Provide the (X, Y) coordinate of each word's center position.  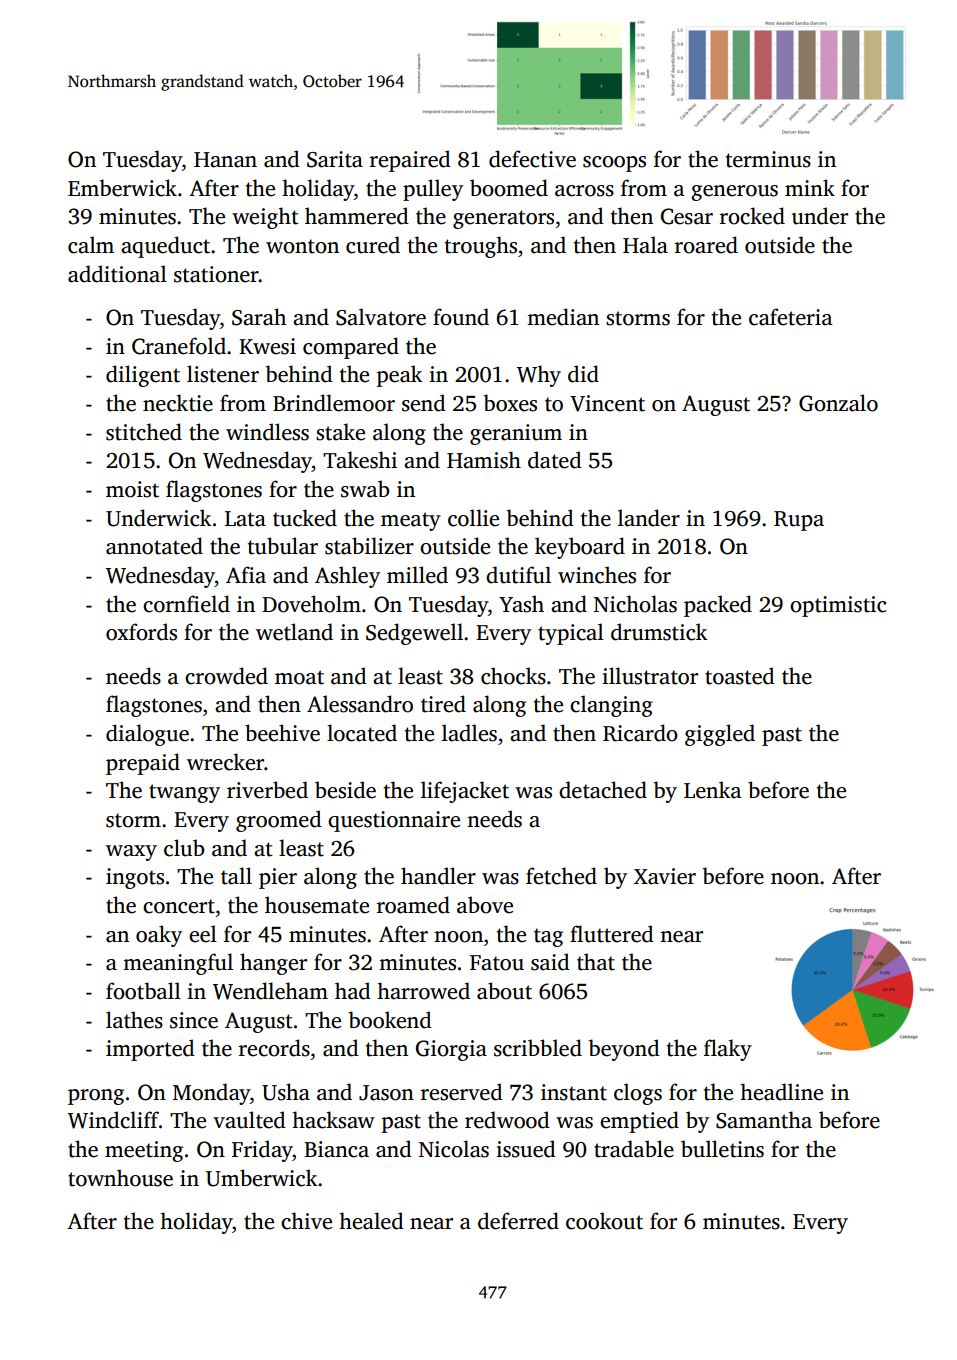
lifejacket (465, 792)
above (485, 905)
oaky (159, 936)
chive (306, 1221)
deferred (518, 1221)
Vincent (607, 403)
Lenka (713, 790)
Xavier (665, 876)
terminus (768, 159)
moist (132, 489)
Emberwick (122, 188)
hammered (357, 216)
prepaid (143, 764)
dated (555, 460)
